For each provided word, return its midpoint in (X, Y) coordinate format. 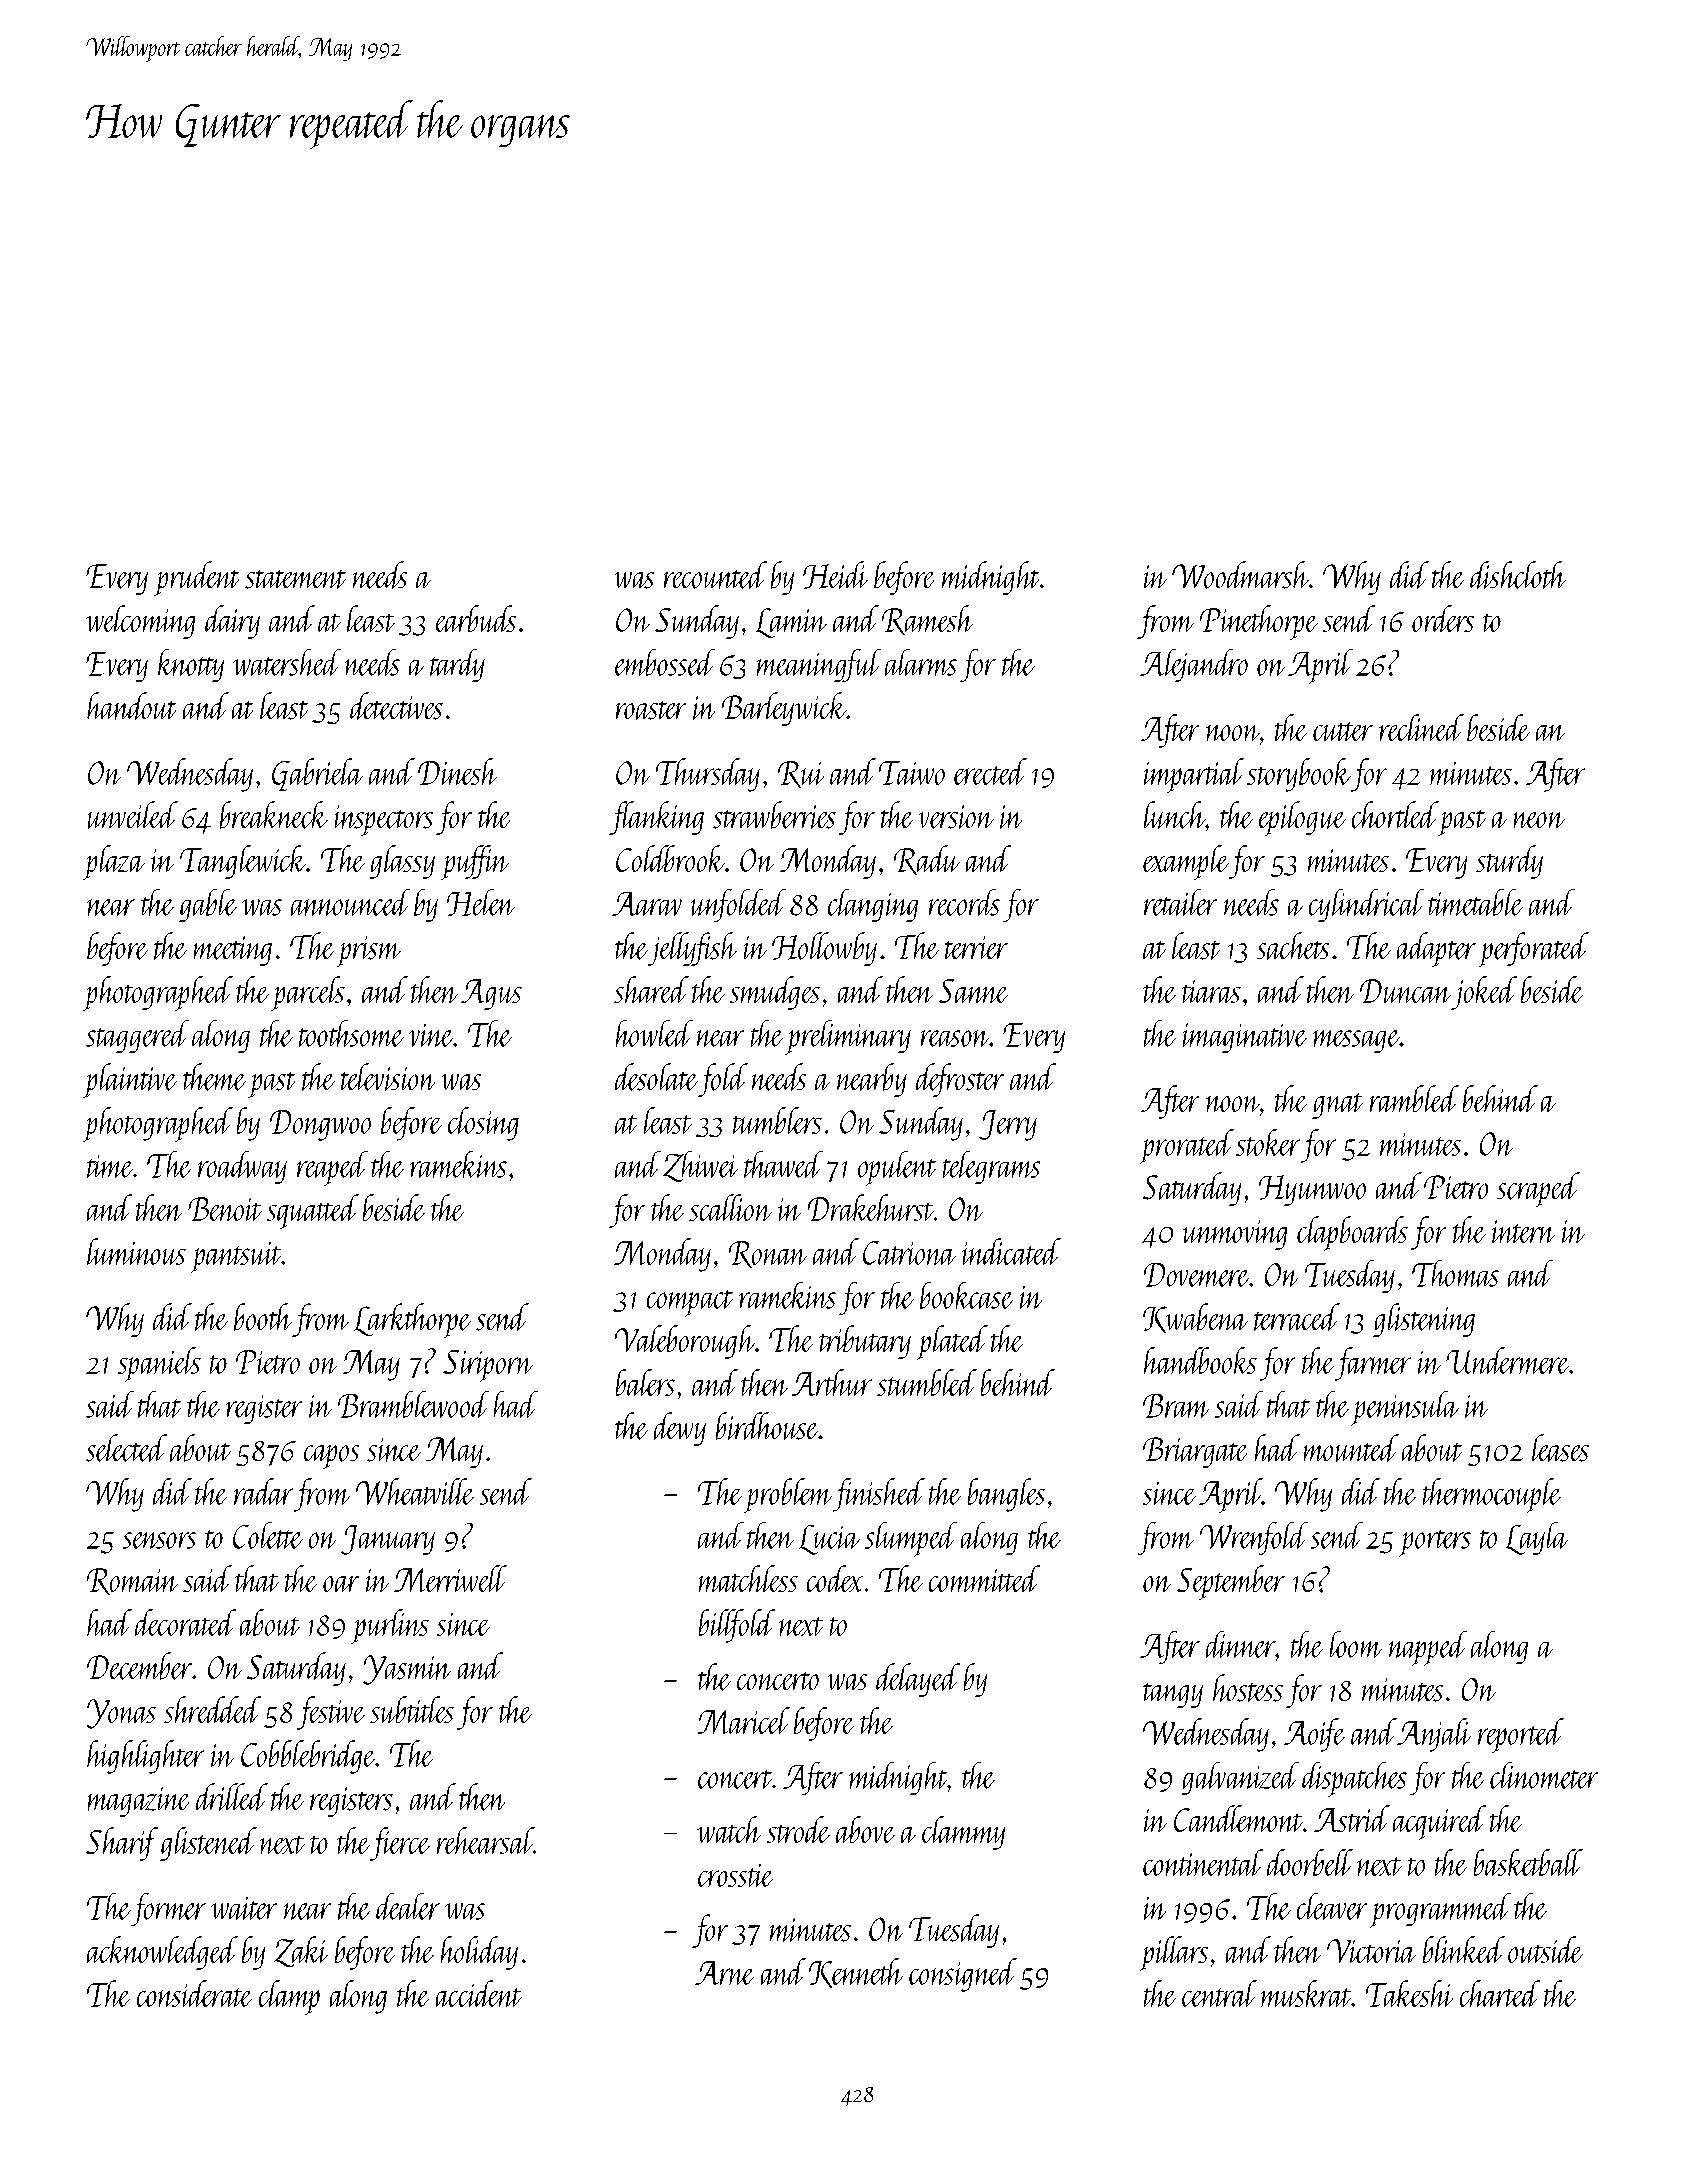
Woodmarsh (1240, 575)
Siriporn (488, 1366)
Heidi (835, 575)
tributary (865, 1342)
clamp (289, 1997)
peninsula (1405, 1408)
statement (295, 579)
